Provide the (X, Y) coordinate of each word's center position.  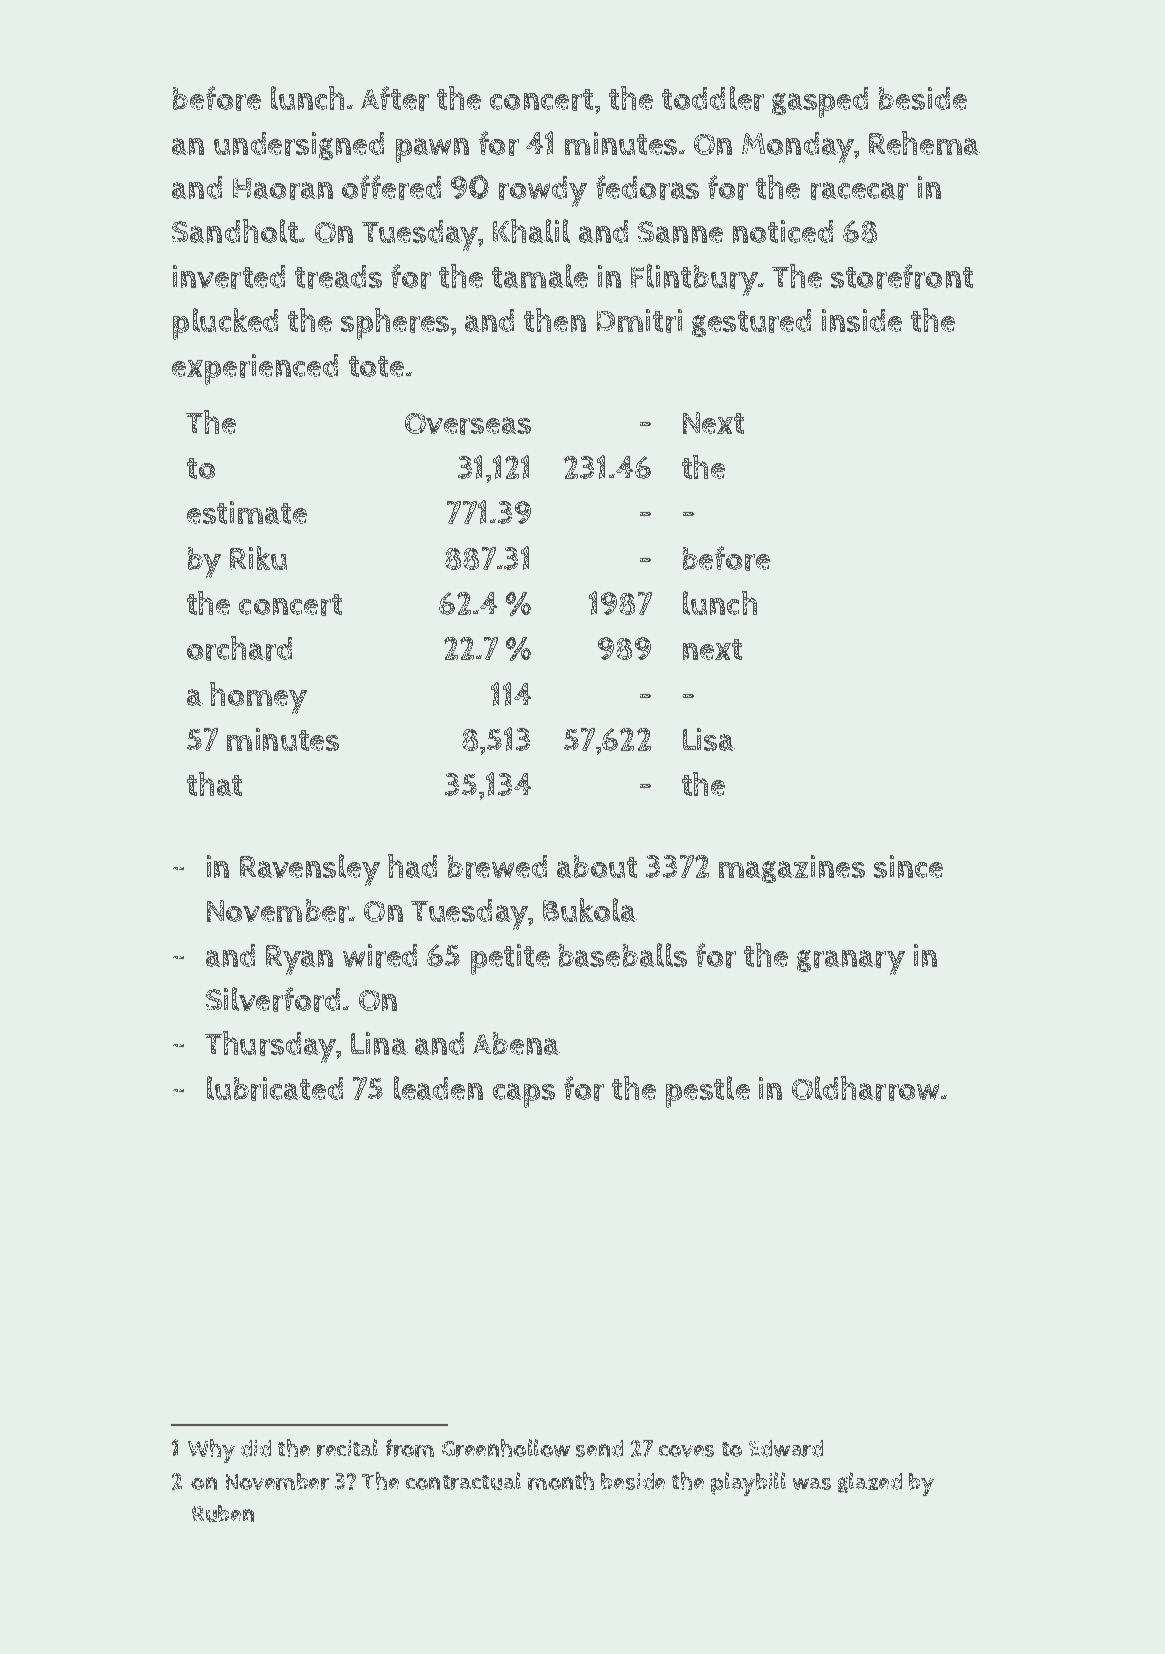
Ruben (223, 1513)
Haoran (283, 189)
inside (862, 320)
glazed (870, 1482)
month (561, 1481)
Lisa (709, 739)
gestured (751, 323)
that (214, 784)
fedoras (647, 187)
